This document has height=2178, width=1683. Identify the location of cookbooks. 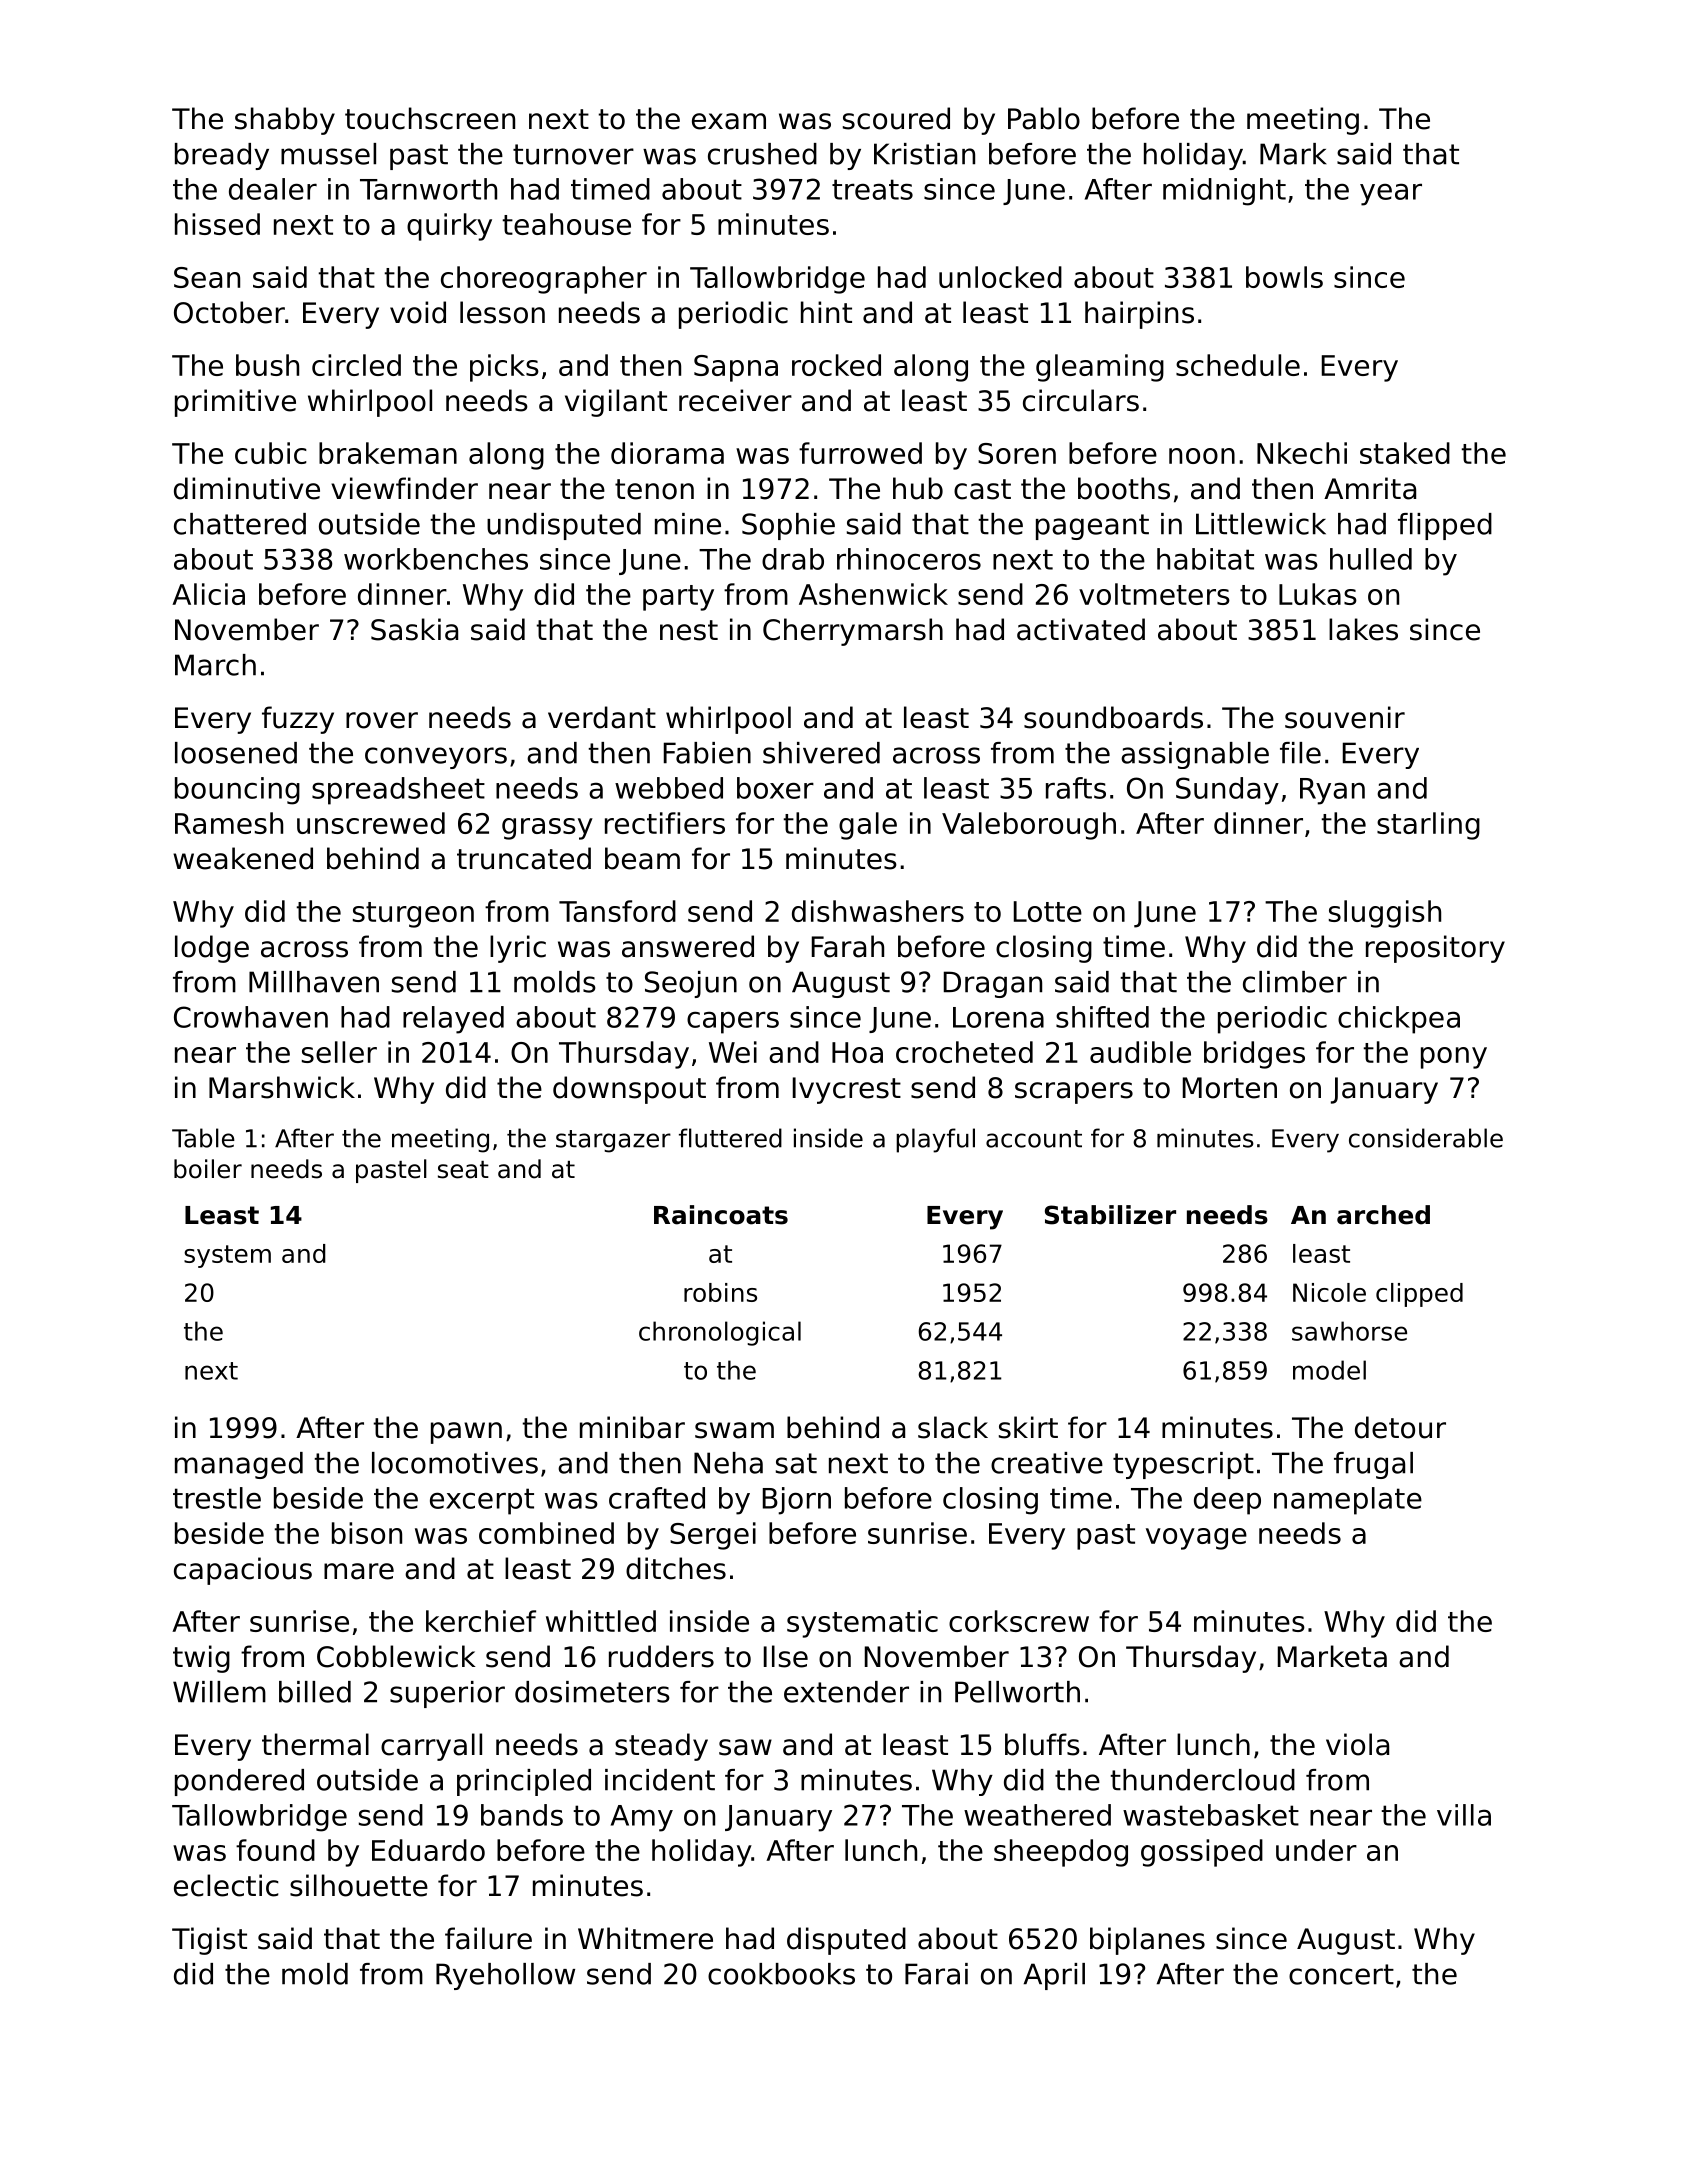
(781, 1974).
